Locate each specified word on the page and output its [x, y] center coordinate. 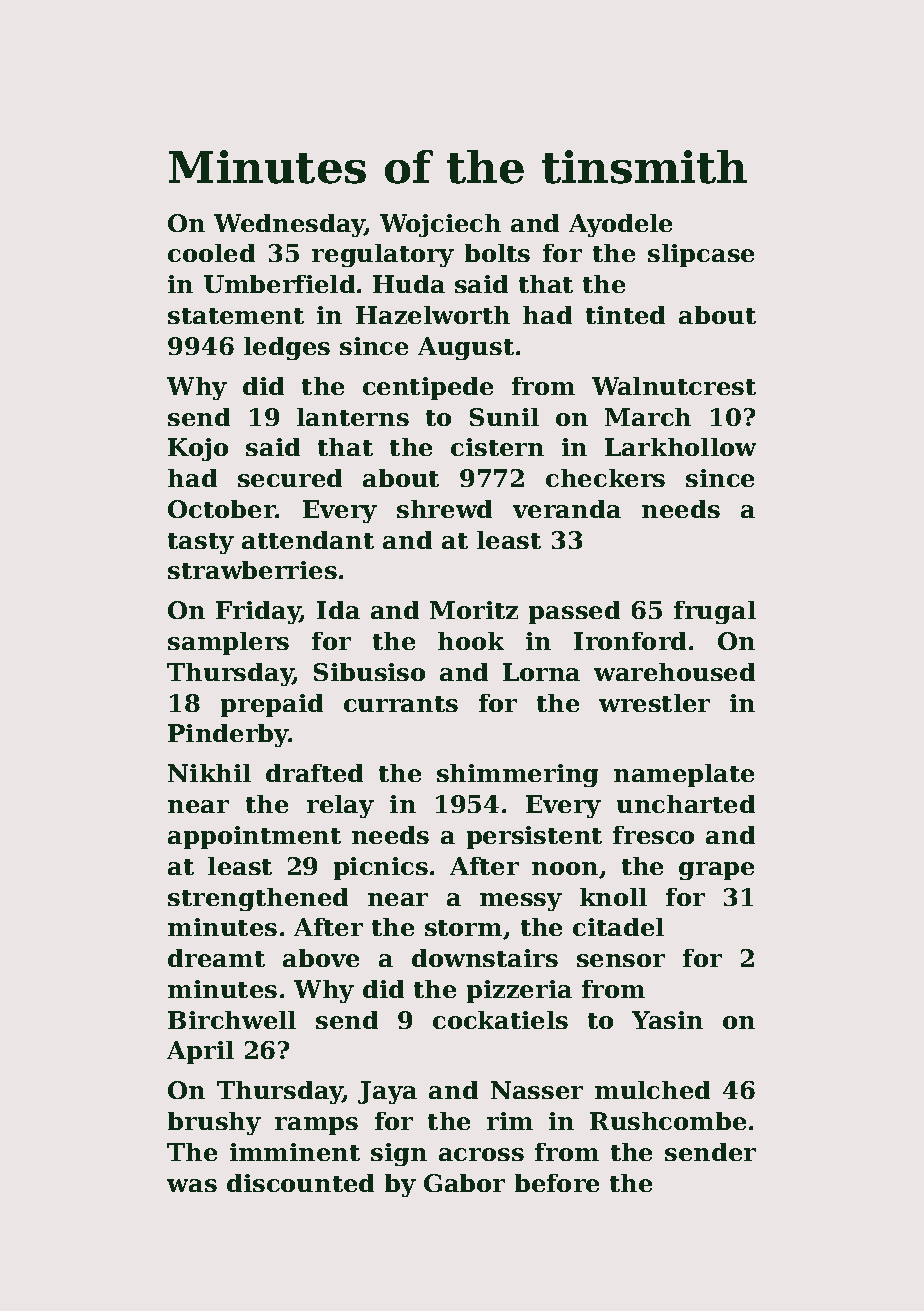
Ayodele [620, 225]
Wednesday [289, 225]
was [192, 1185]
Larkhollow [680, 447]
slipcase [701, 255]
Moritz [474, 610]
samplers [228, 643]
